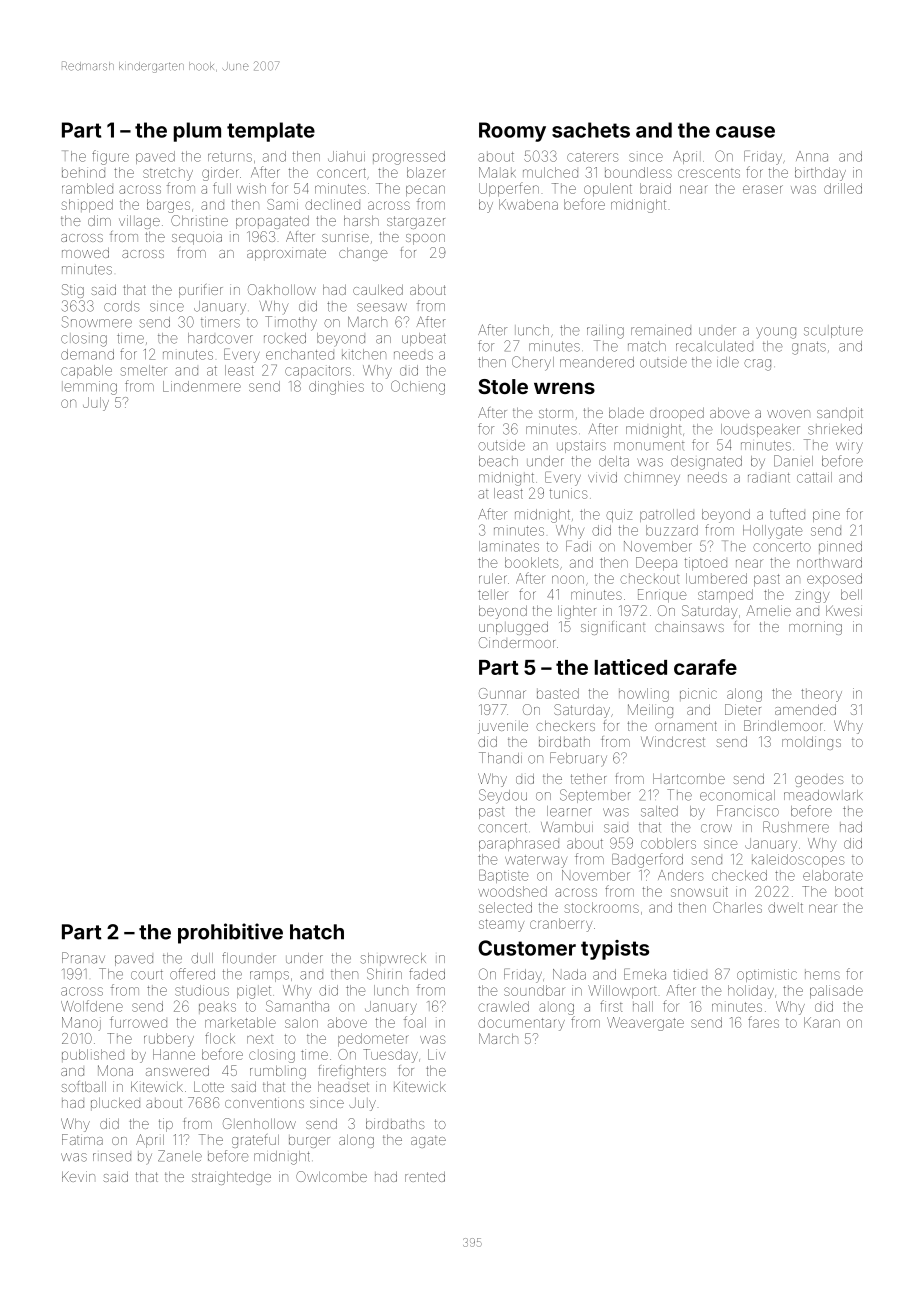  Describe the element at coordinates (689, 626) in the screenshot. I see `chainsaws` at that location.
